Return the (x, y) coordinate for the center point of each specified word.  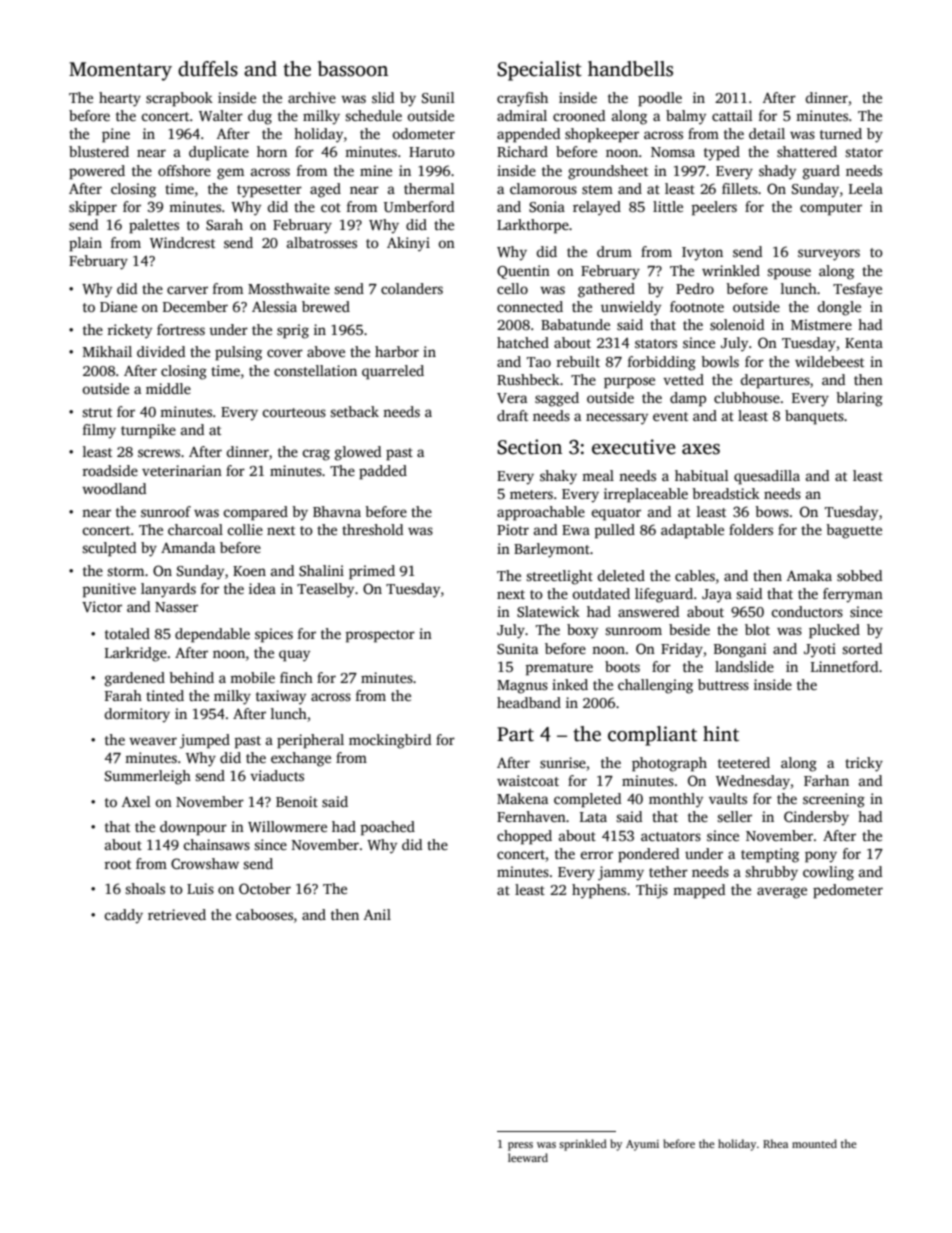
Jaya (717, 596)
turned (841, 133)
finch (296, 677)
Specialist (539, 71)
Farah (123, 695)
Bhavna (337, 511)
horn (272, 151)
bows (772, 511)
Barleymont (552, 550)
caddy (123, 916)
